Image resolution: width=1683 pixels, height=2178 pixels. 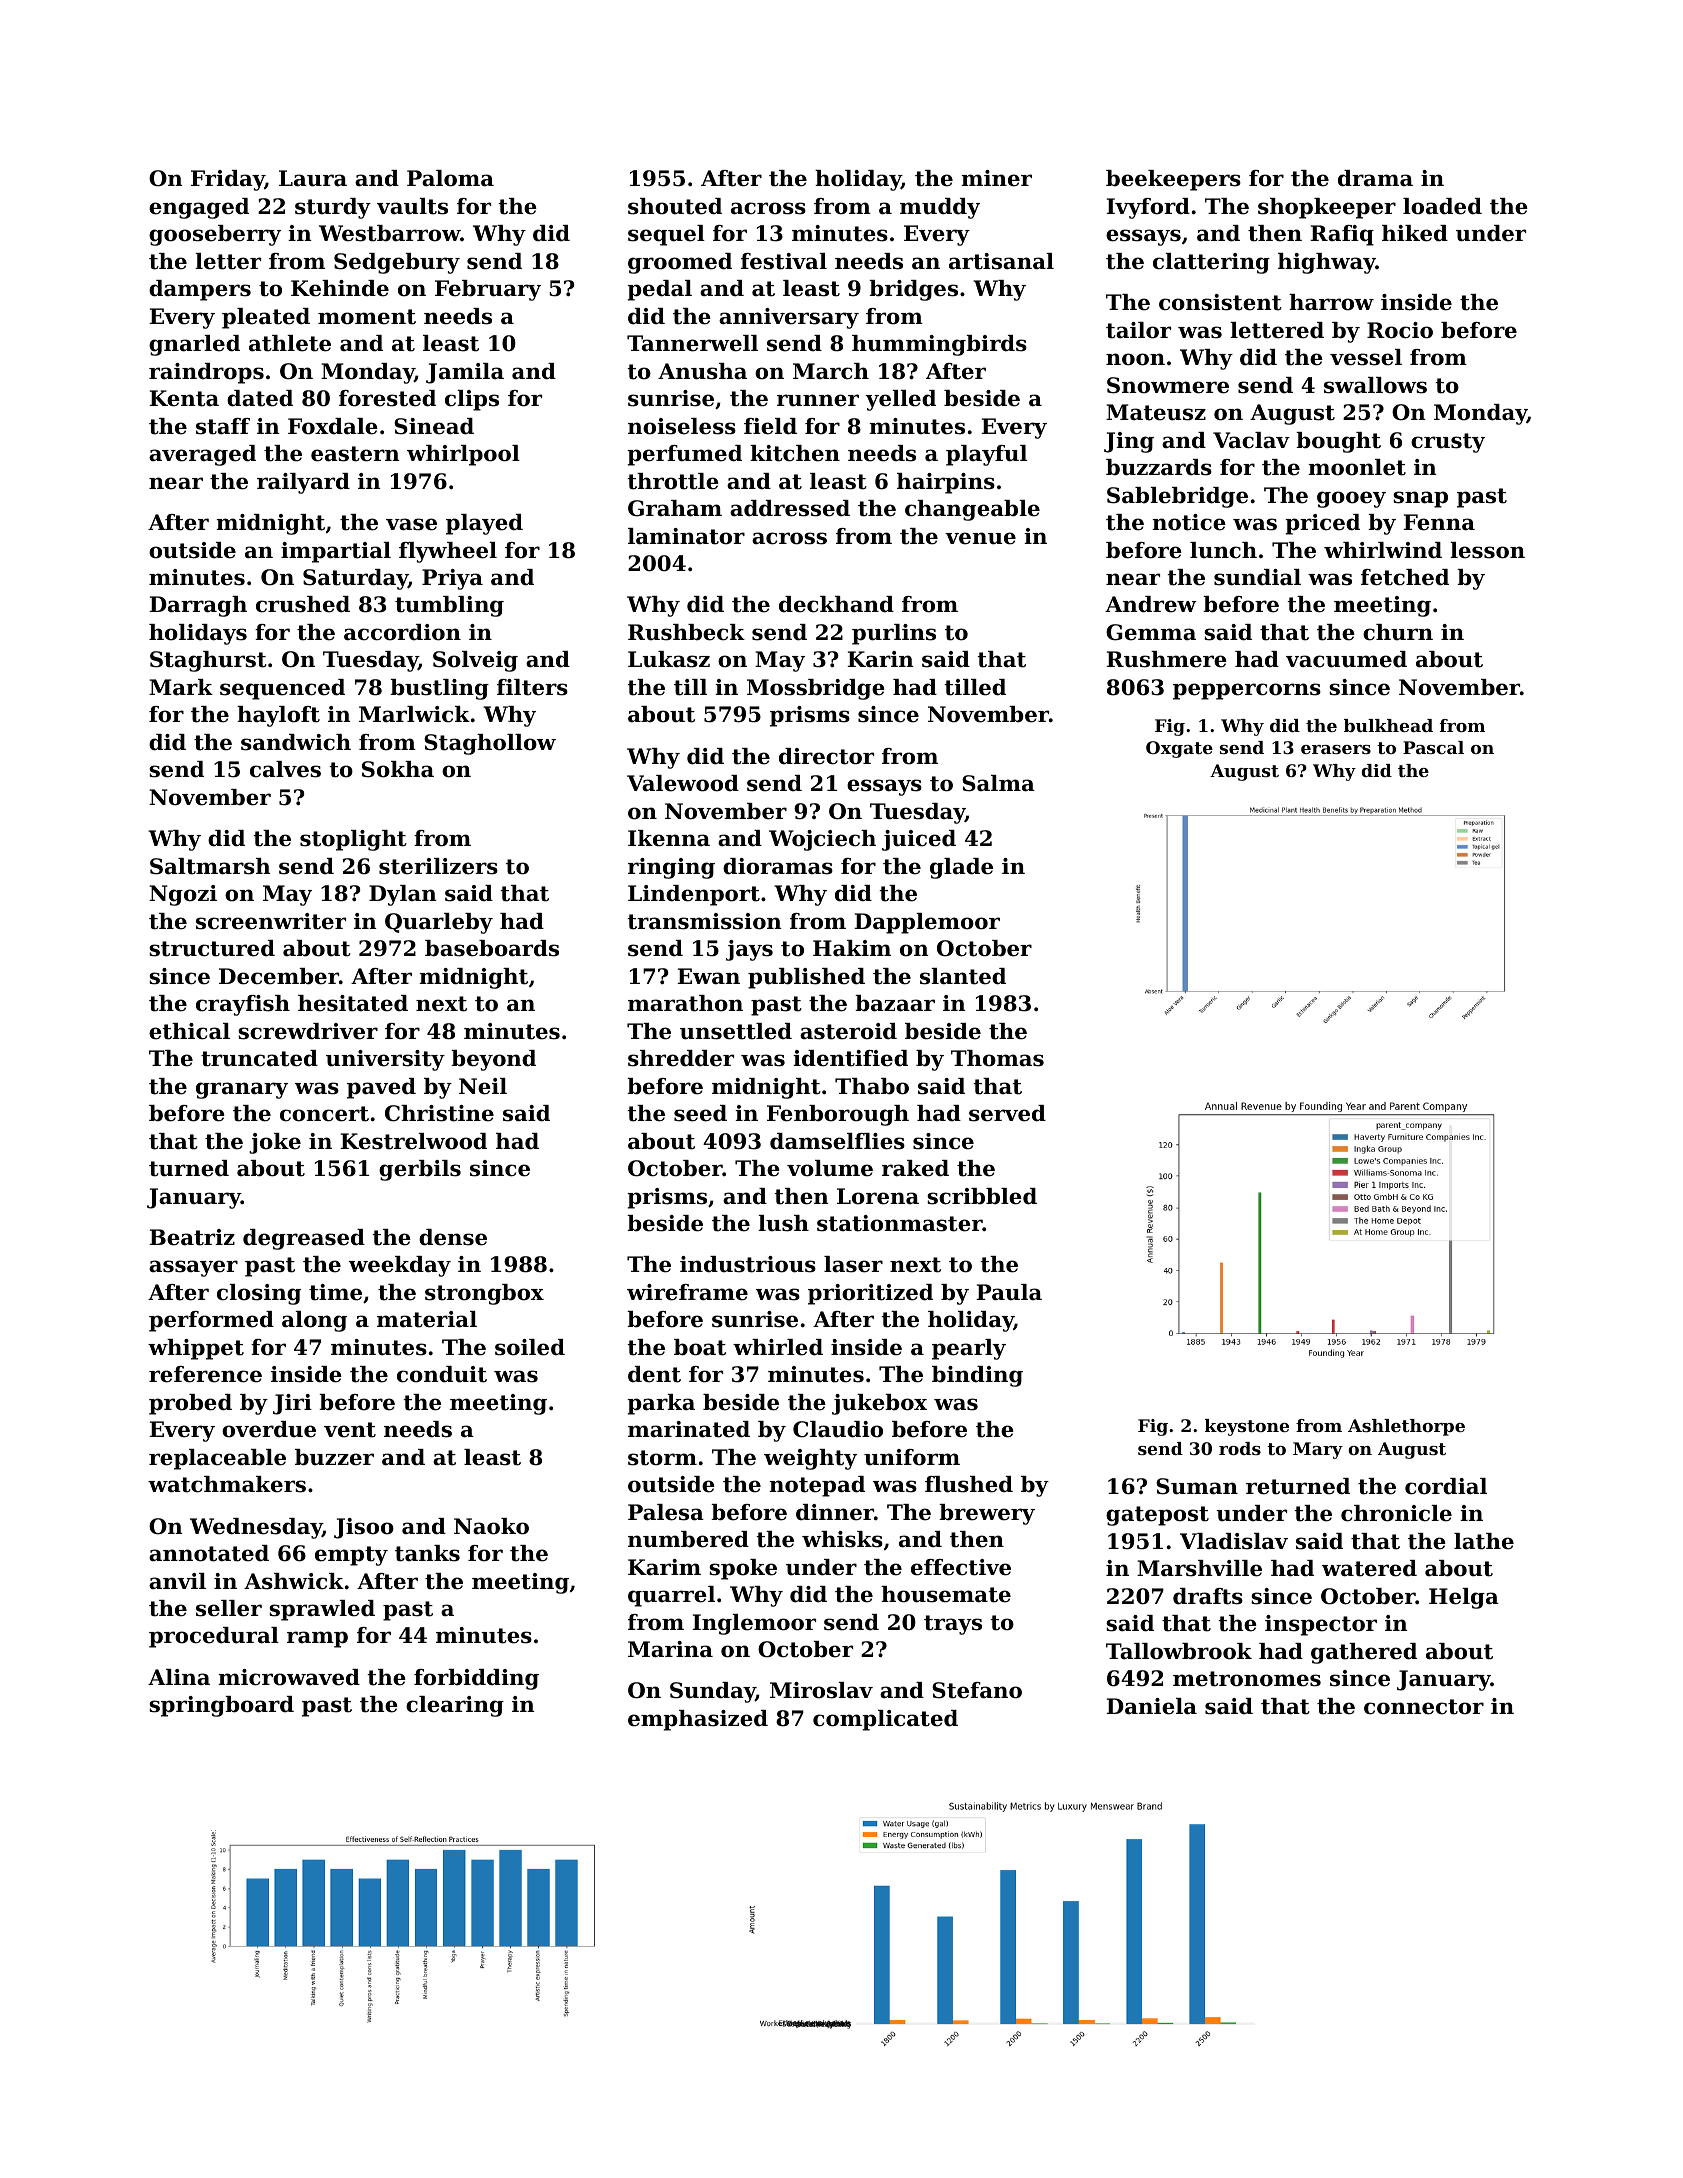 What do you see at coordinates (450, 178) in the page?
I see `Paloma` at bounding box center [450, 178].
